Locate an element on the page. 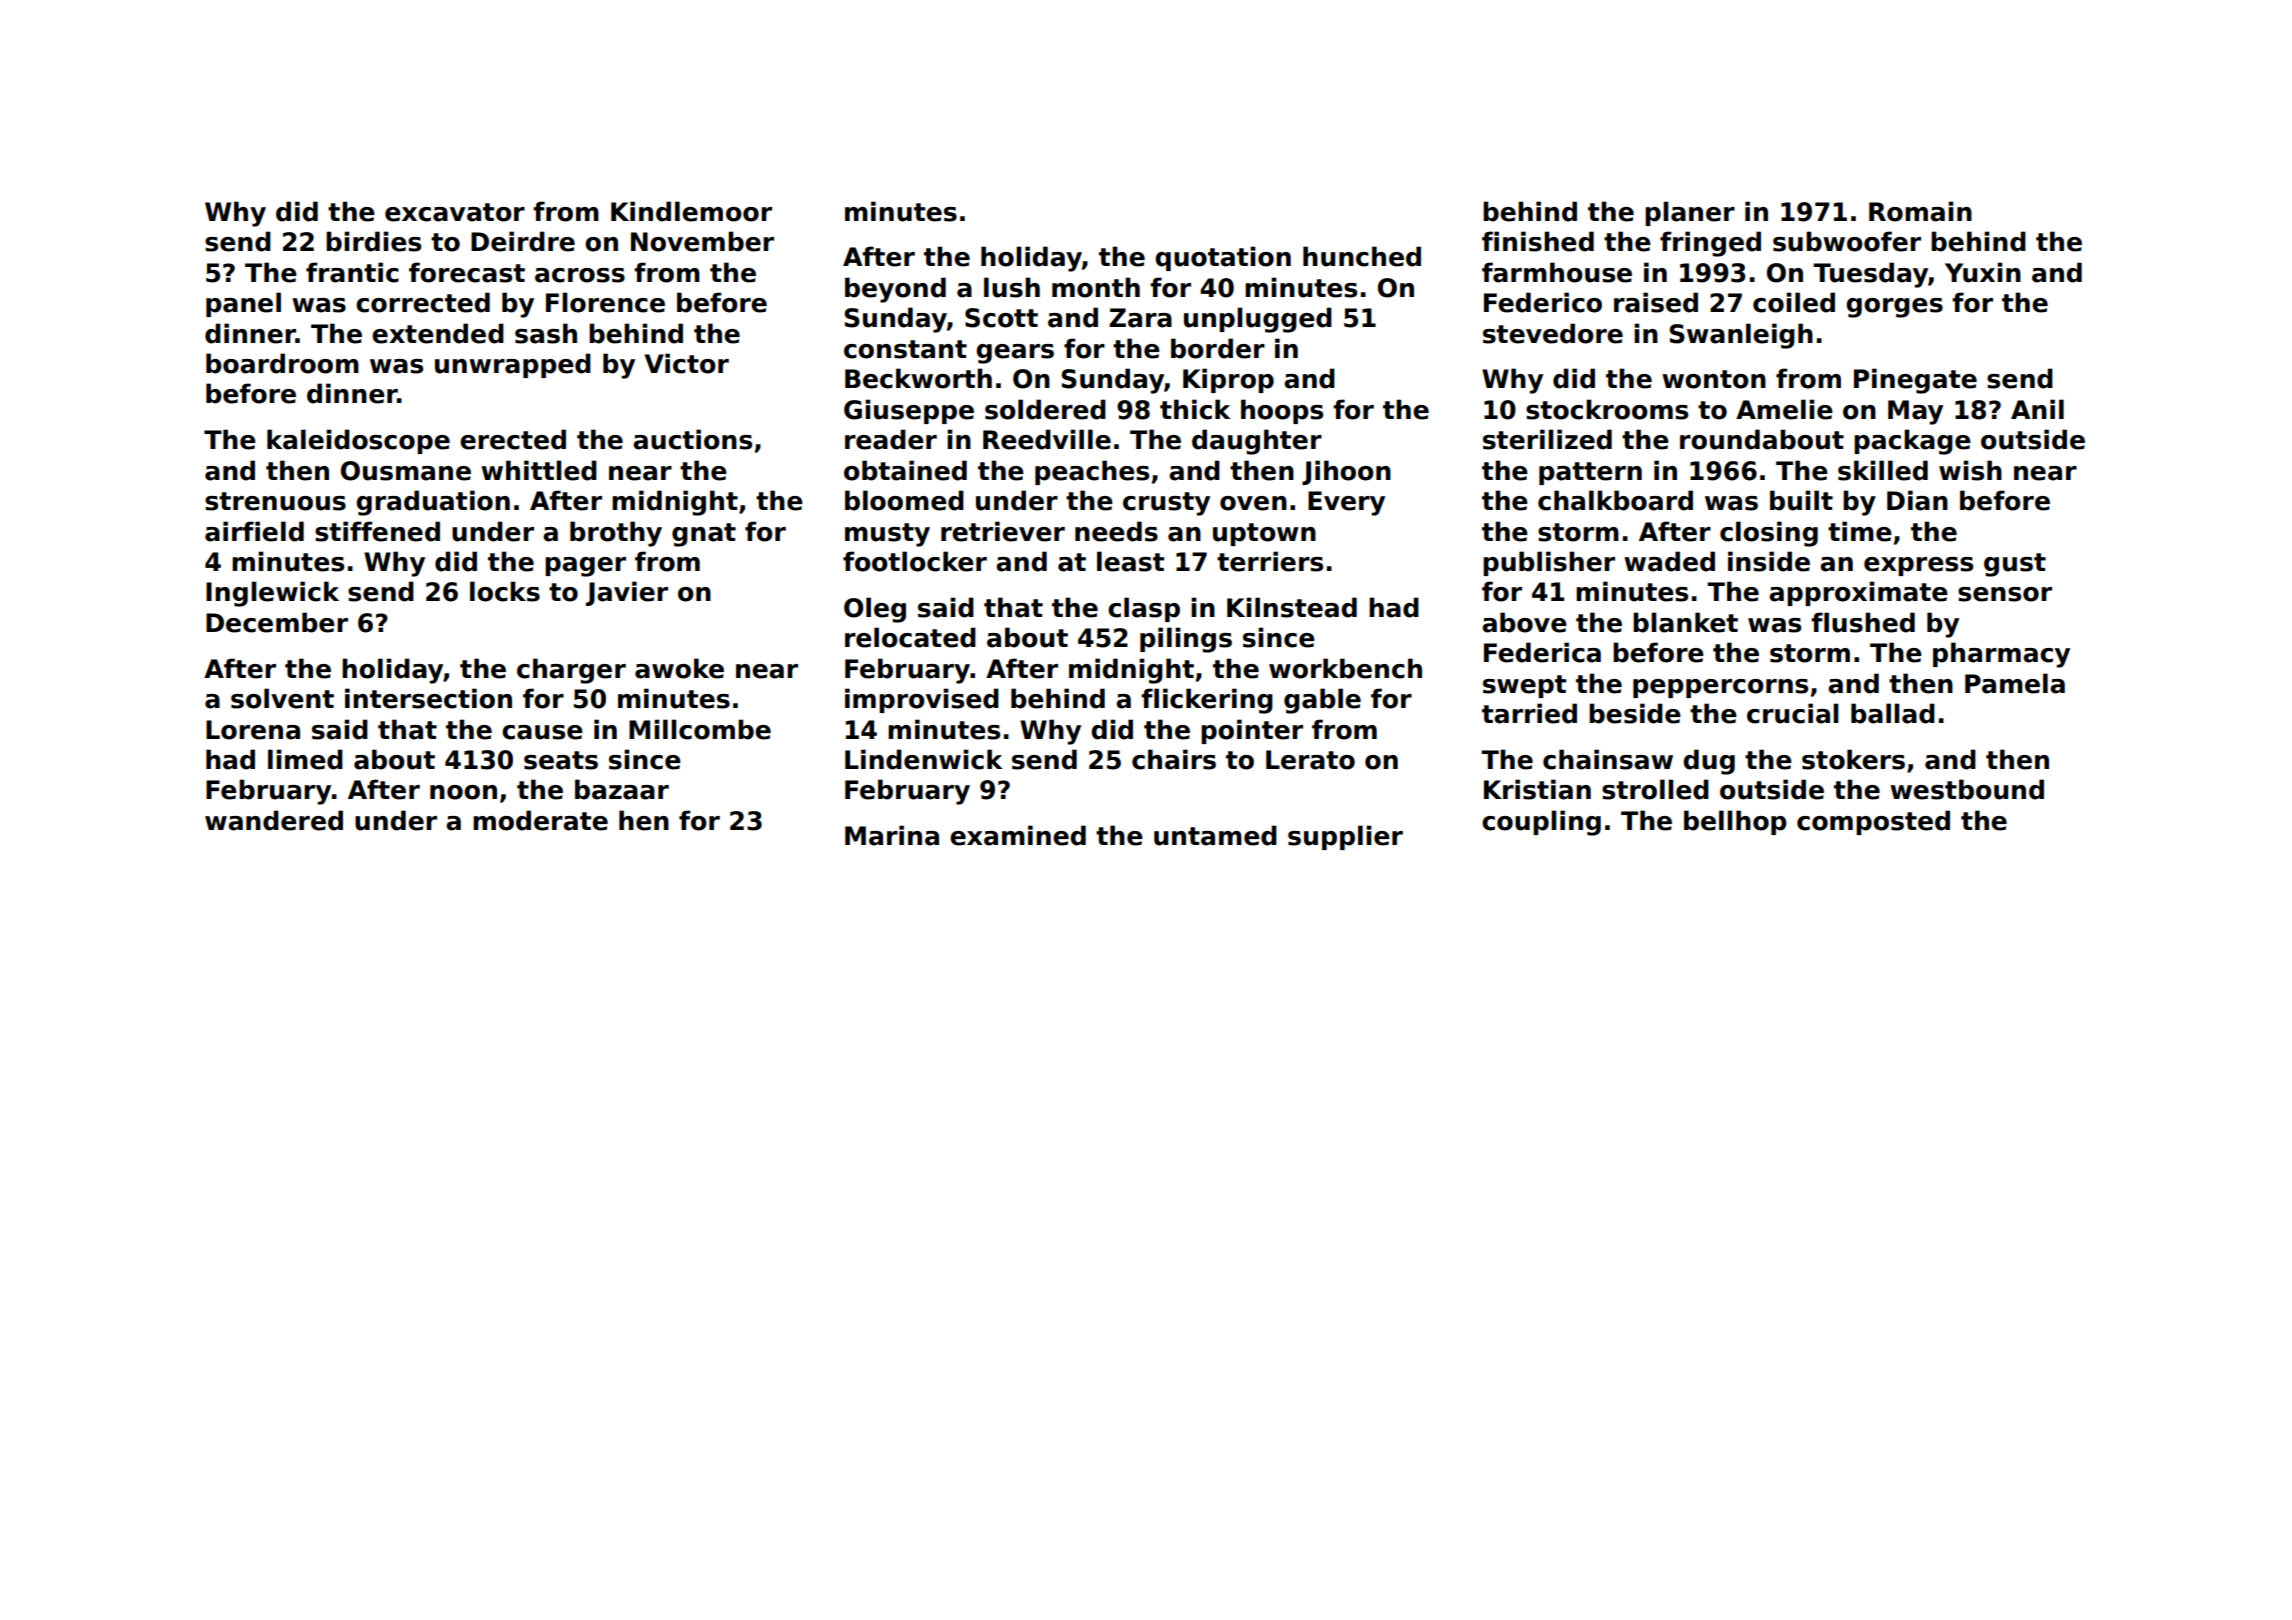  moderate is located at coordinates (540, 820).
